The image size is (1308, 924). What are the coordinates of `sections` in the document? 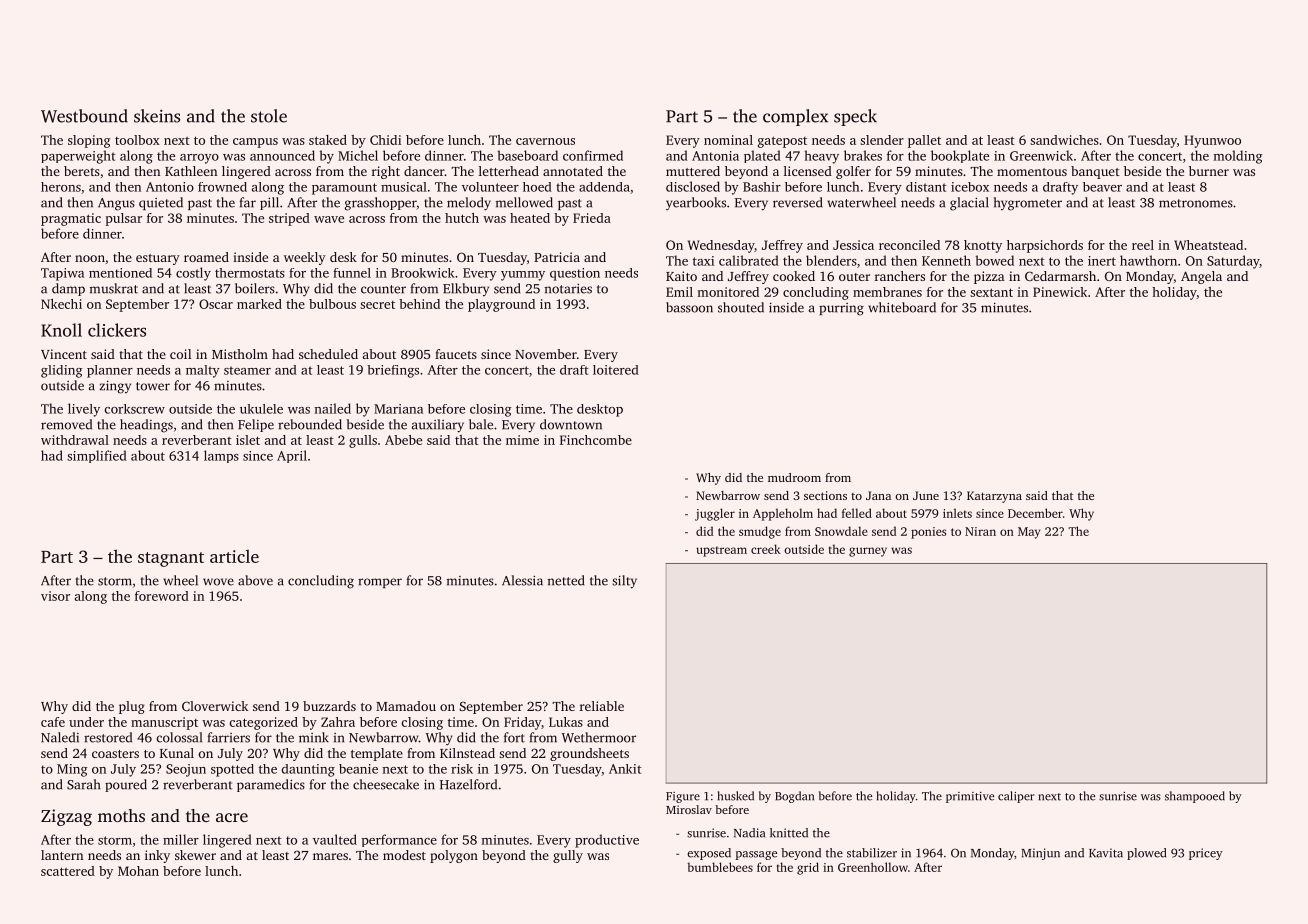 It's located at (825, 495).
